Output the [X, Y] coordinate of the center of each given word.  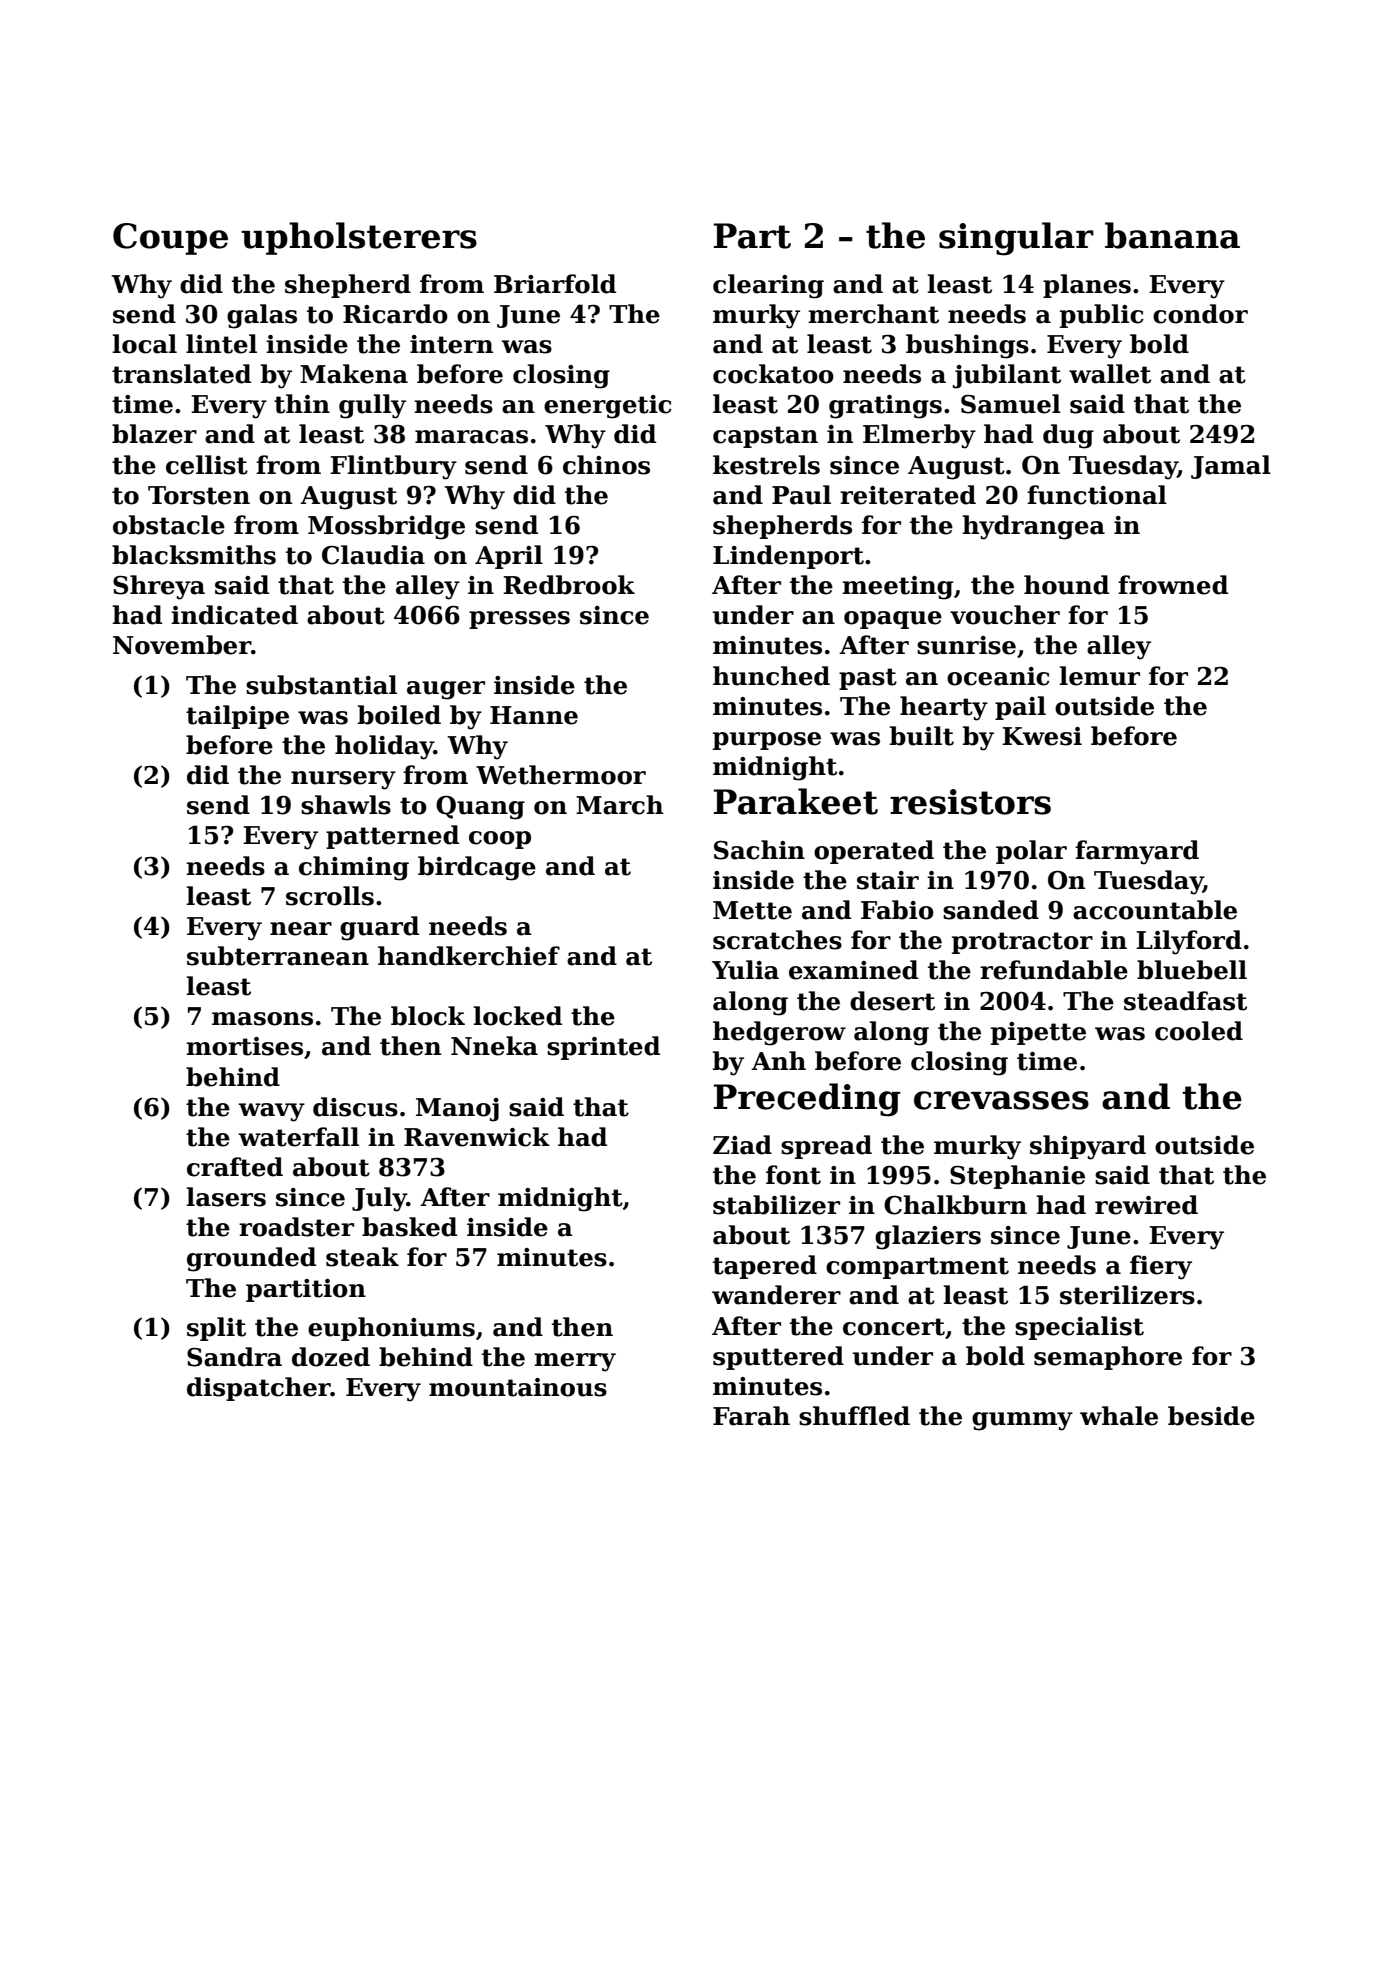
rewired [1146, 1205]
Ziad [742, 1145]
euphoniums [391, 1329]
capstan [765, 437]
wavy [271, 1112]
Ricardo [395, 314]
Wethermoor [561, 775]
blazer [154, 434]
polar [1031, 852]
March [619, 805]
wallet [1110, 374]
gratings [885, 407]
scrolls [330, 896]
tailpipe [237, 717]
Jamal [1231, 467]
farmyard [1137, 852]
